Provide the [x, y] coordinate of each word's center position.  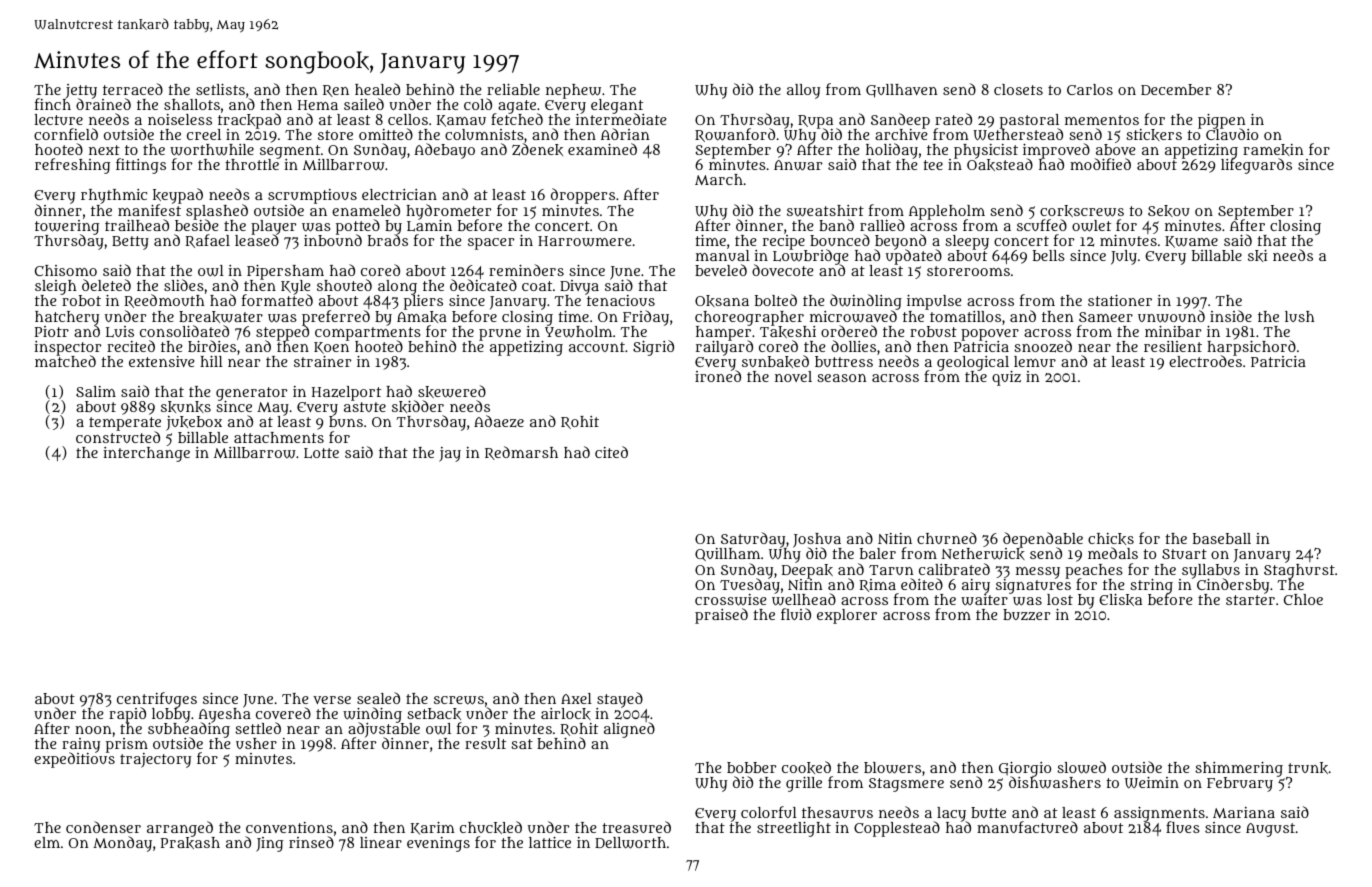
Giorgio [1025, 769]
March [719, 179]
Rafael [207, 241]
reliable [513, 89]
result [485, 743]
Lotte [321, 453]
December [1176, 89]
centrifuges [157, 700]
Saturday [752, 540]
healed [377, 89]
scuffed [1042, 225]
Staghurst [1299, 571]
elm [47, 842]
